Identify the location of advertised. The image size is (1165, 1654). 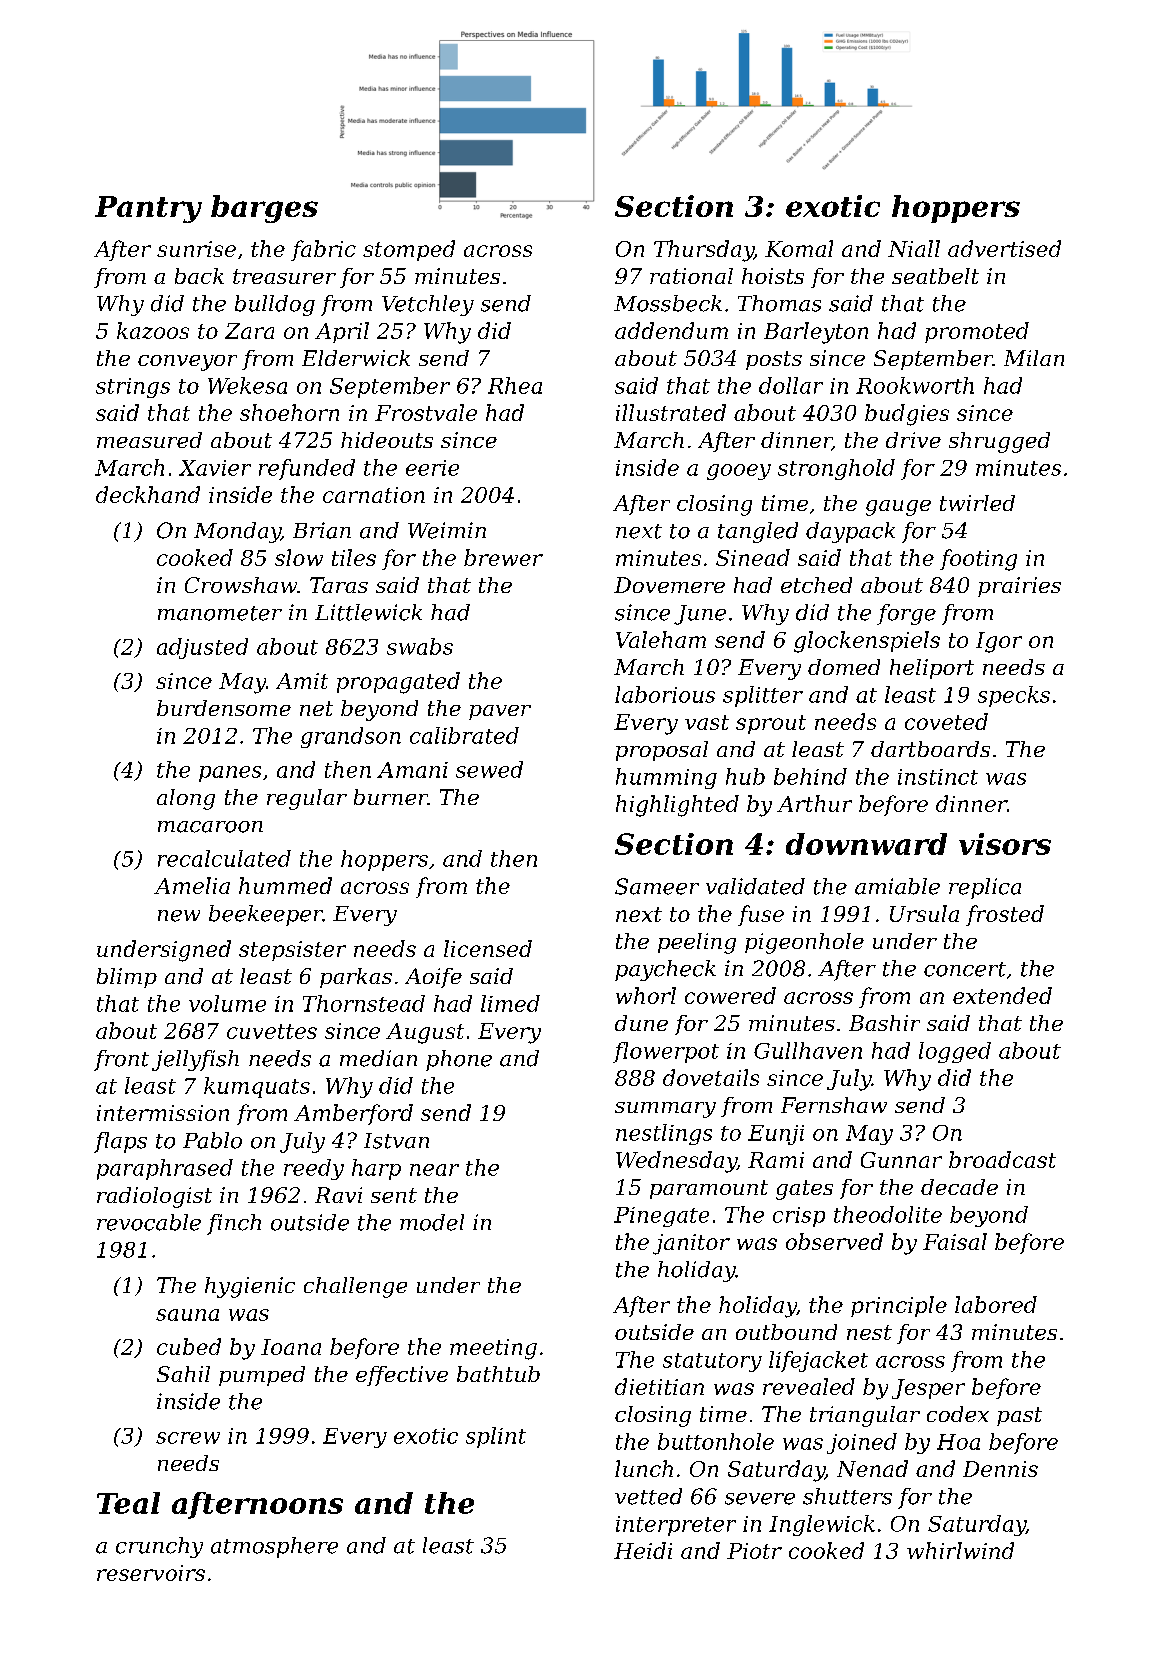
(1004, 248).
